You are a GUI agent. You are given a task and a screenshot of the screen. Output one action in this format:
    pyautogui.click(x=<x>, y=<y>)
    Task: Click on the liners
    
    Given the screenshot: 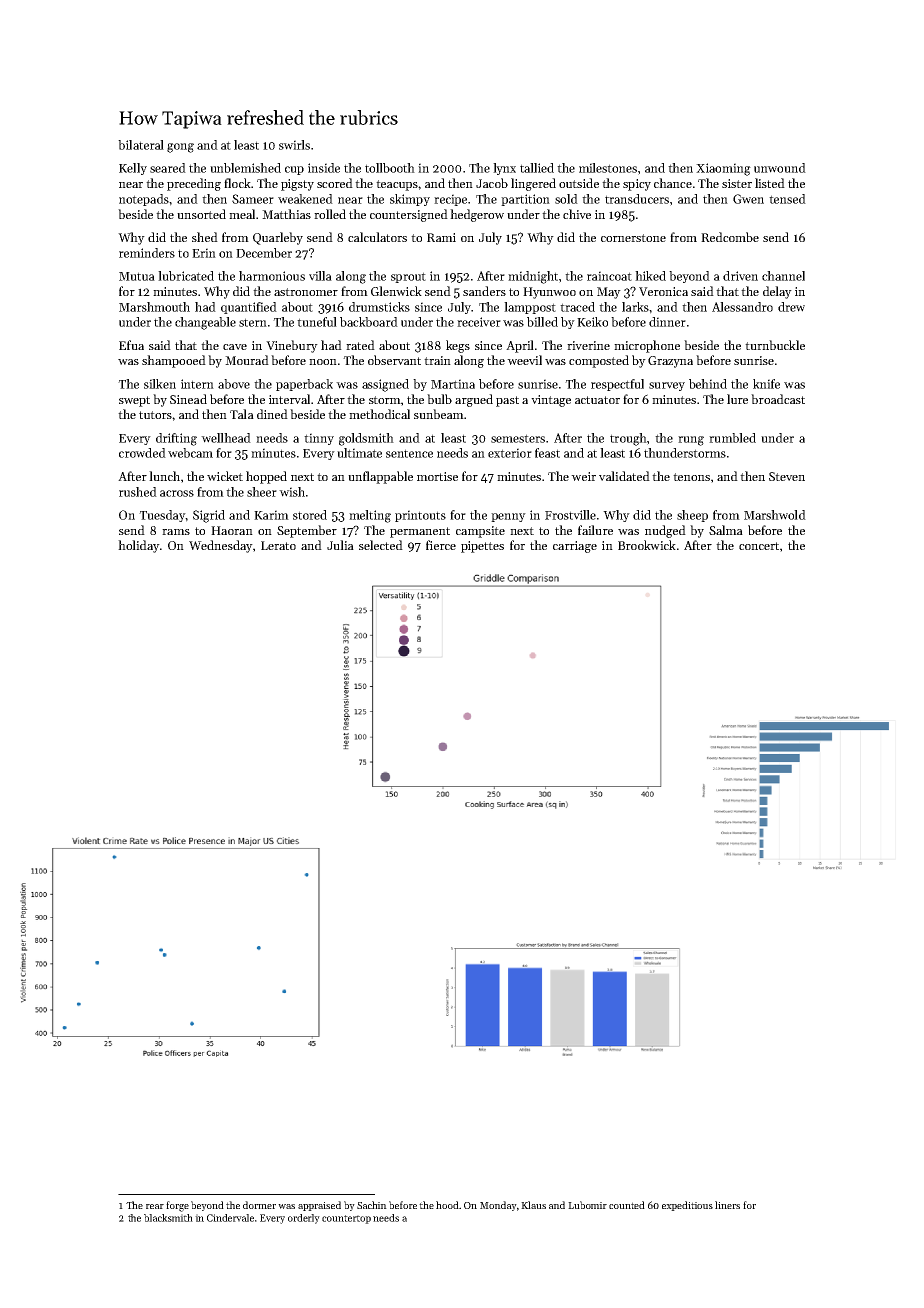 What is the action you would take?
    pyautogui.click(x=727, y=1205)
